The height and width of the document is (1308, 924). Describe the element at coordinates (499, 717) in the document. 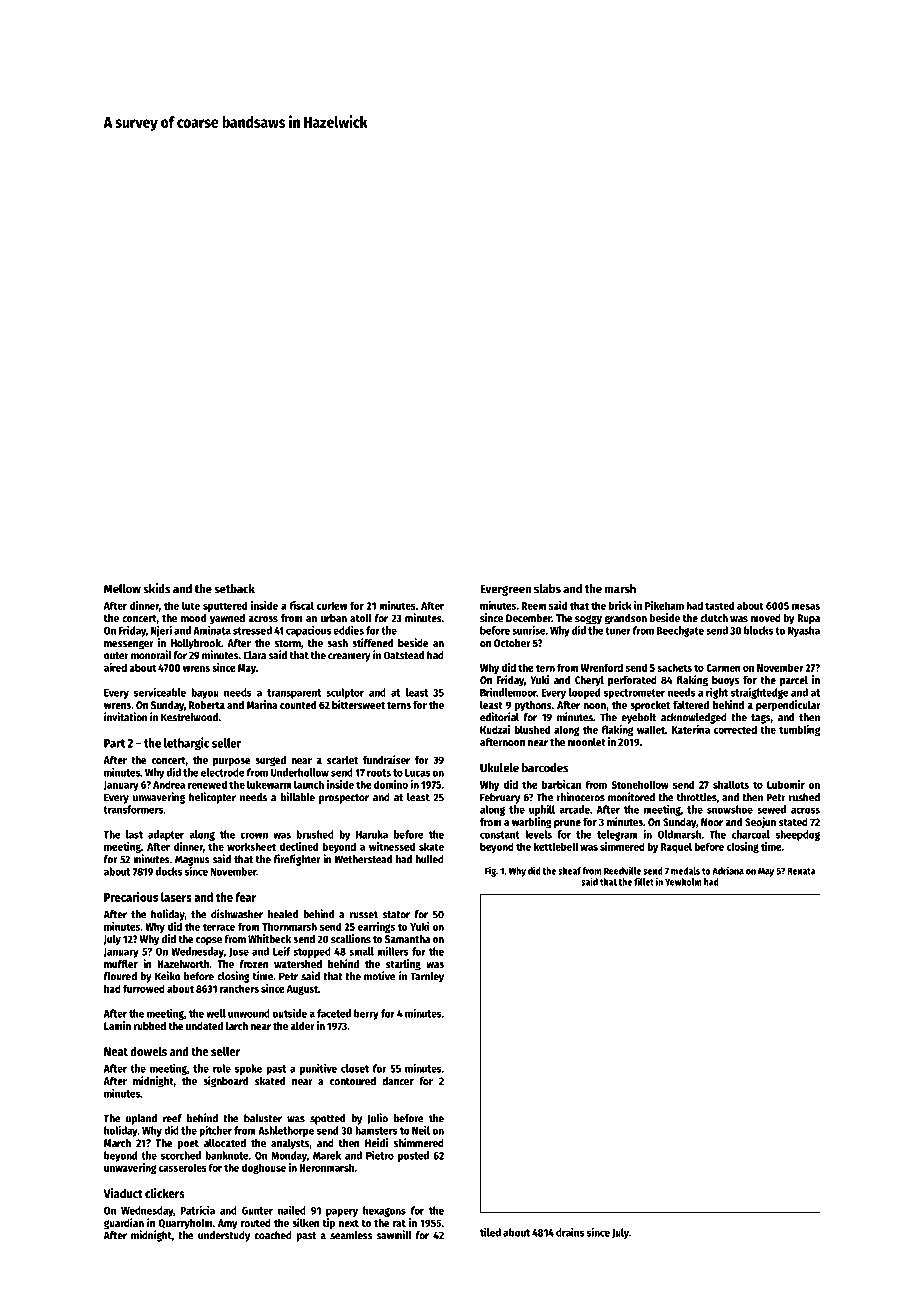

I see `editorial` at that location.
